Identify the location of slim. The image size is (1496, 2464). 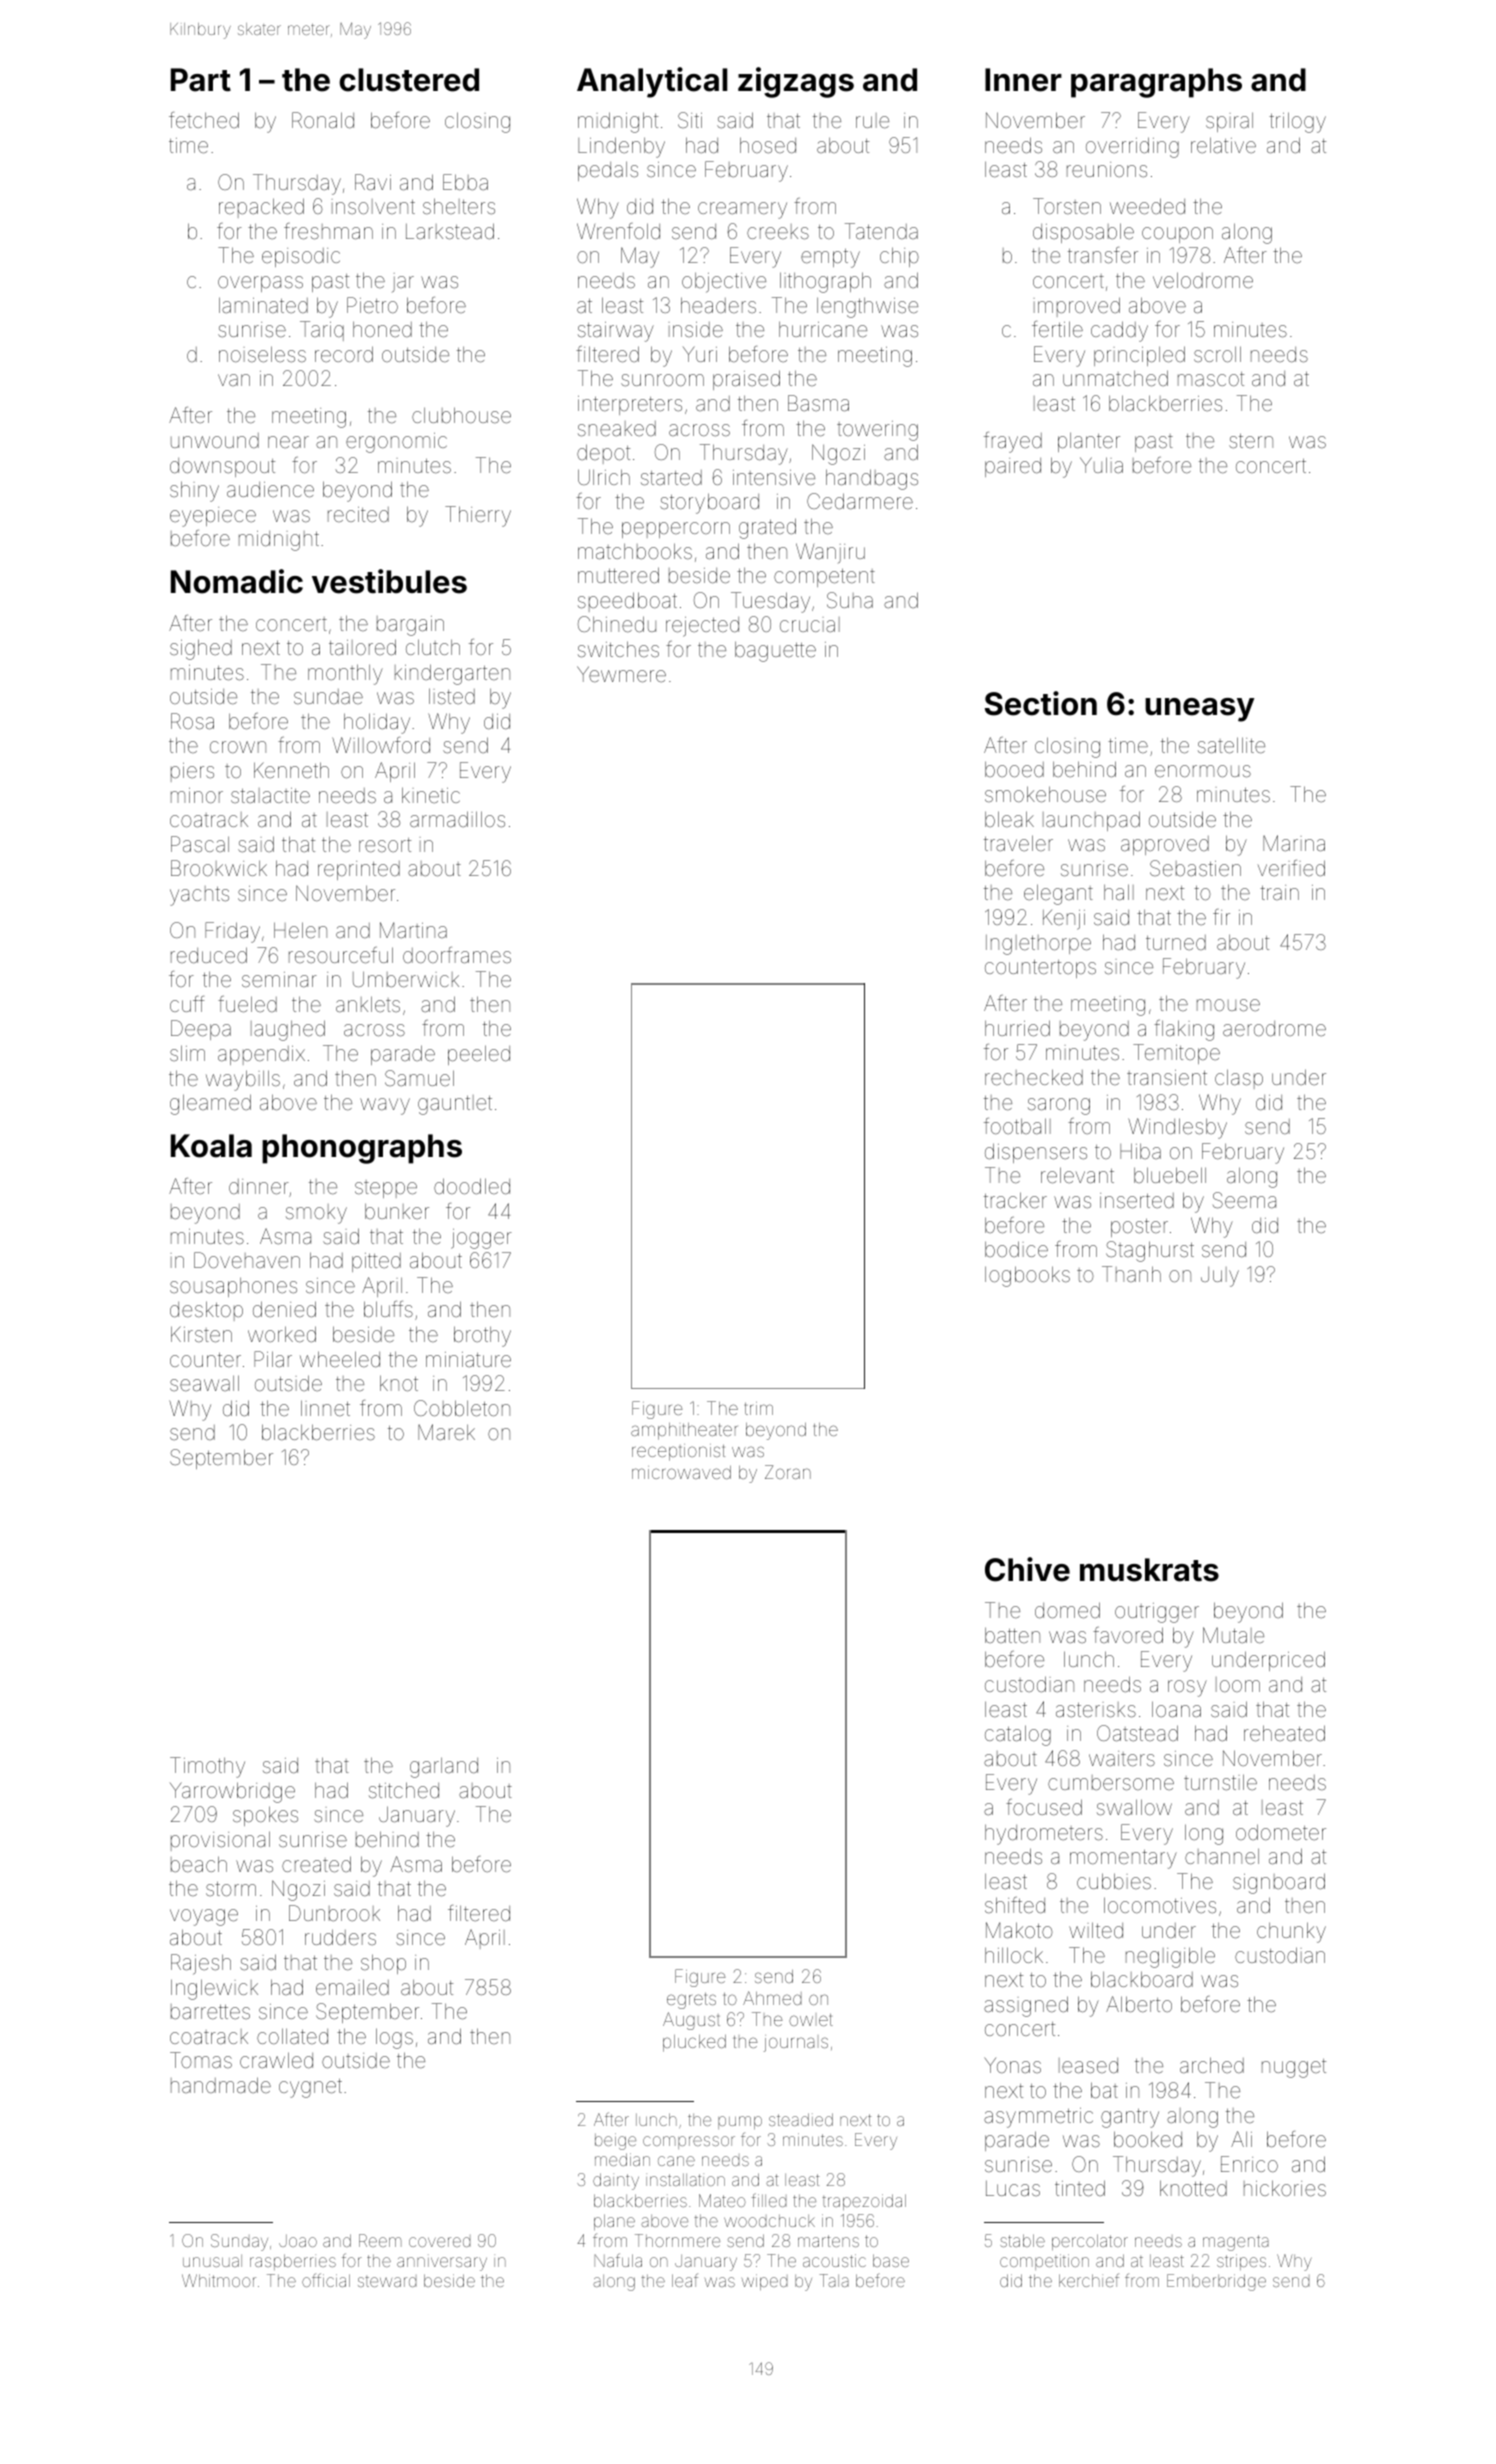
(187, 1053).
